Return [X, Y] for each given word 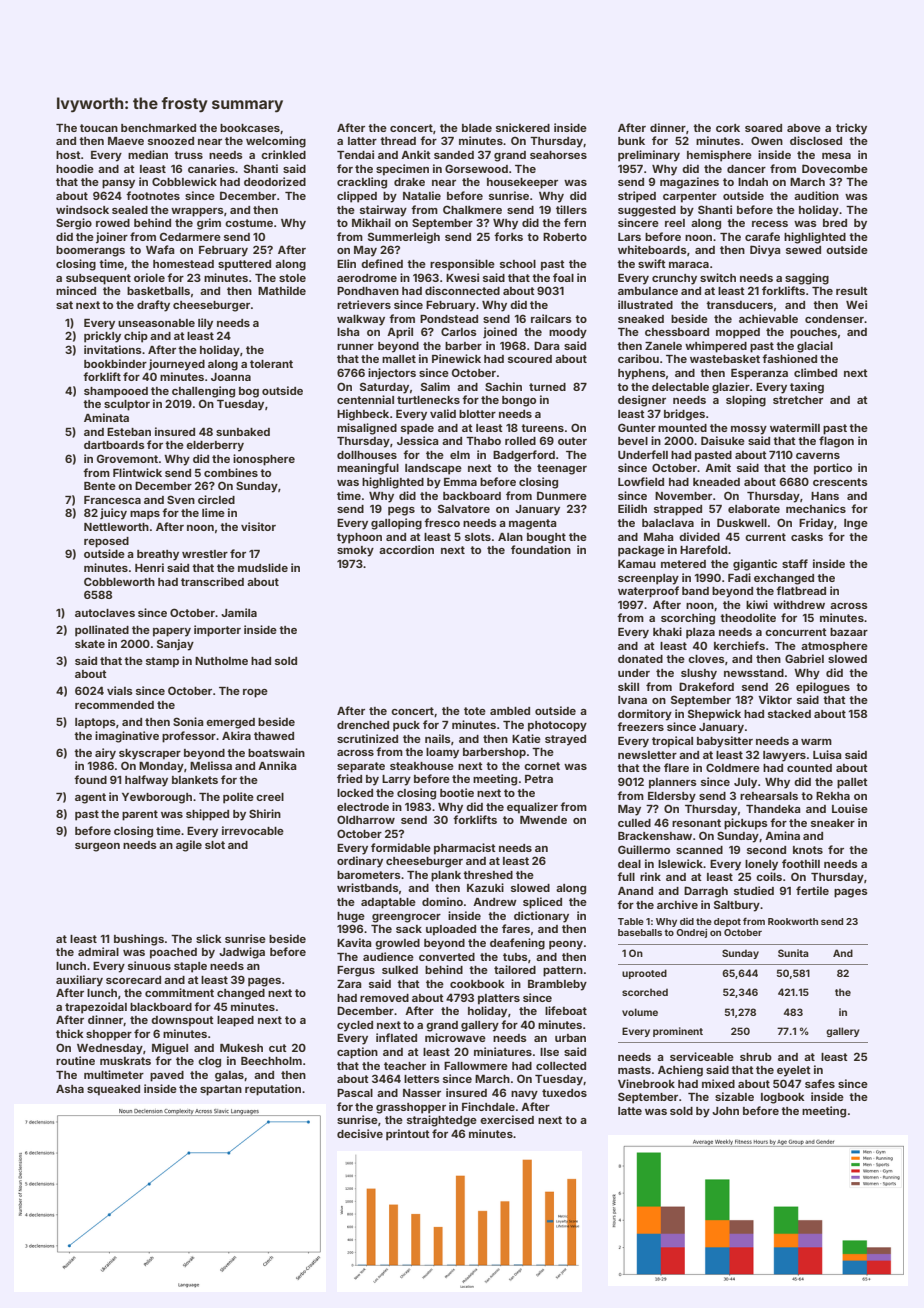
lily [205, 324]
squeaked [113, 1090]
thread [398, 141]
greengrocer [406, 918]
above [804, 128]
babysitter [725, 742]
